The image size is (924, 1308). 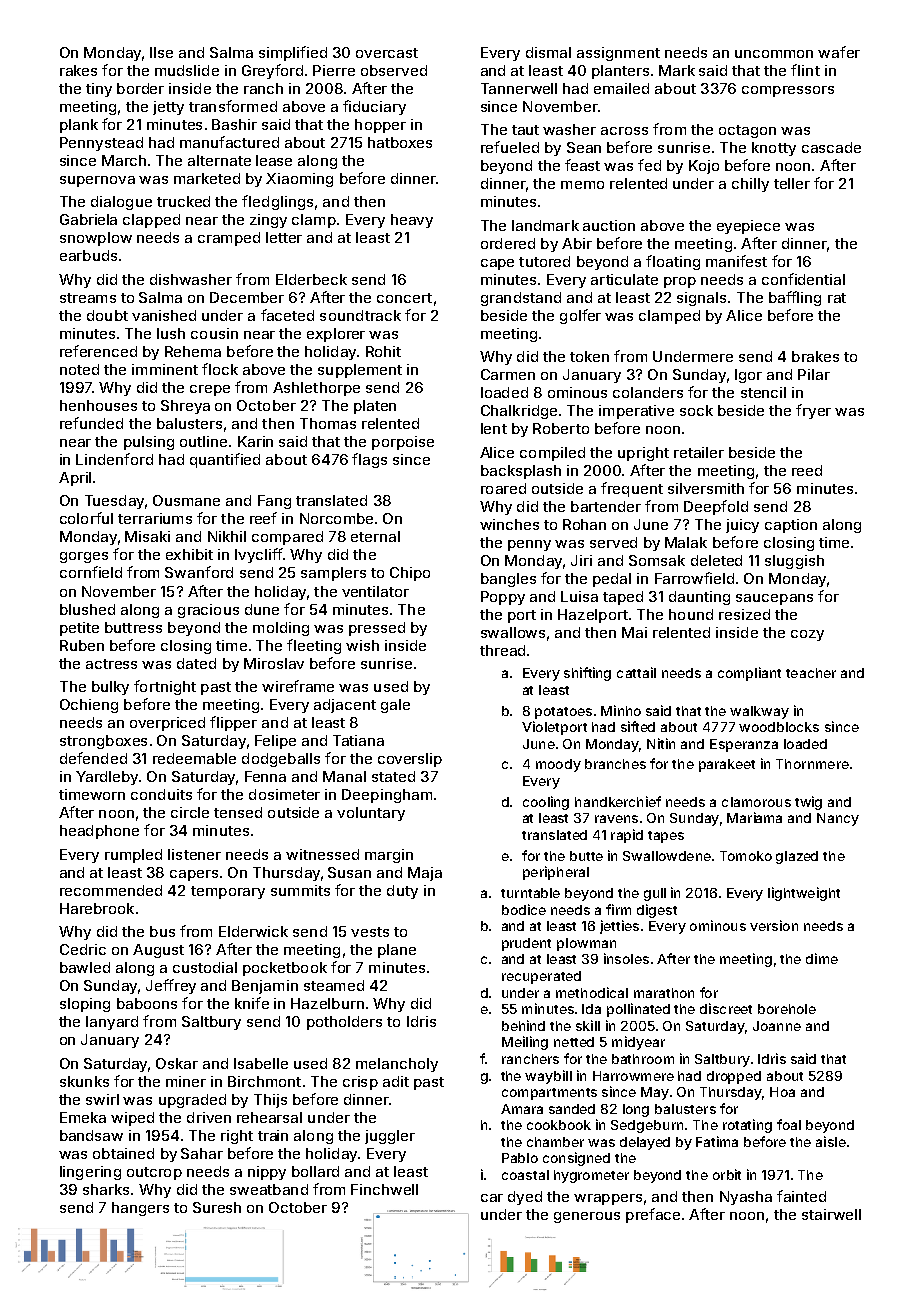 What do you see at coordinates (140, 1209) in the screenshot?
I see `hangers` at bounding box center [140, 1209].
